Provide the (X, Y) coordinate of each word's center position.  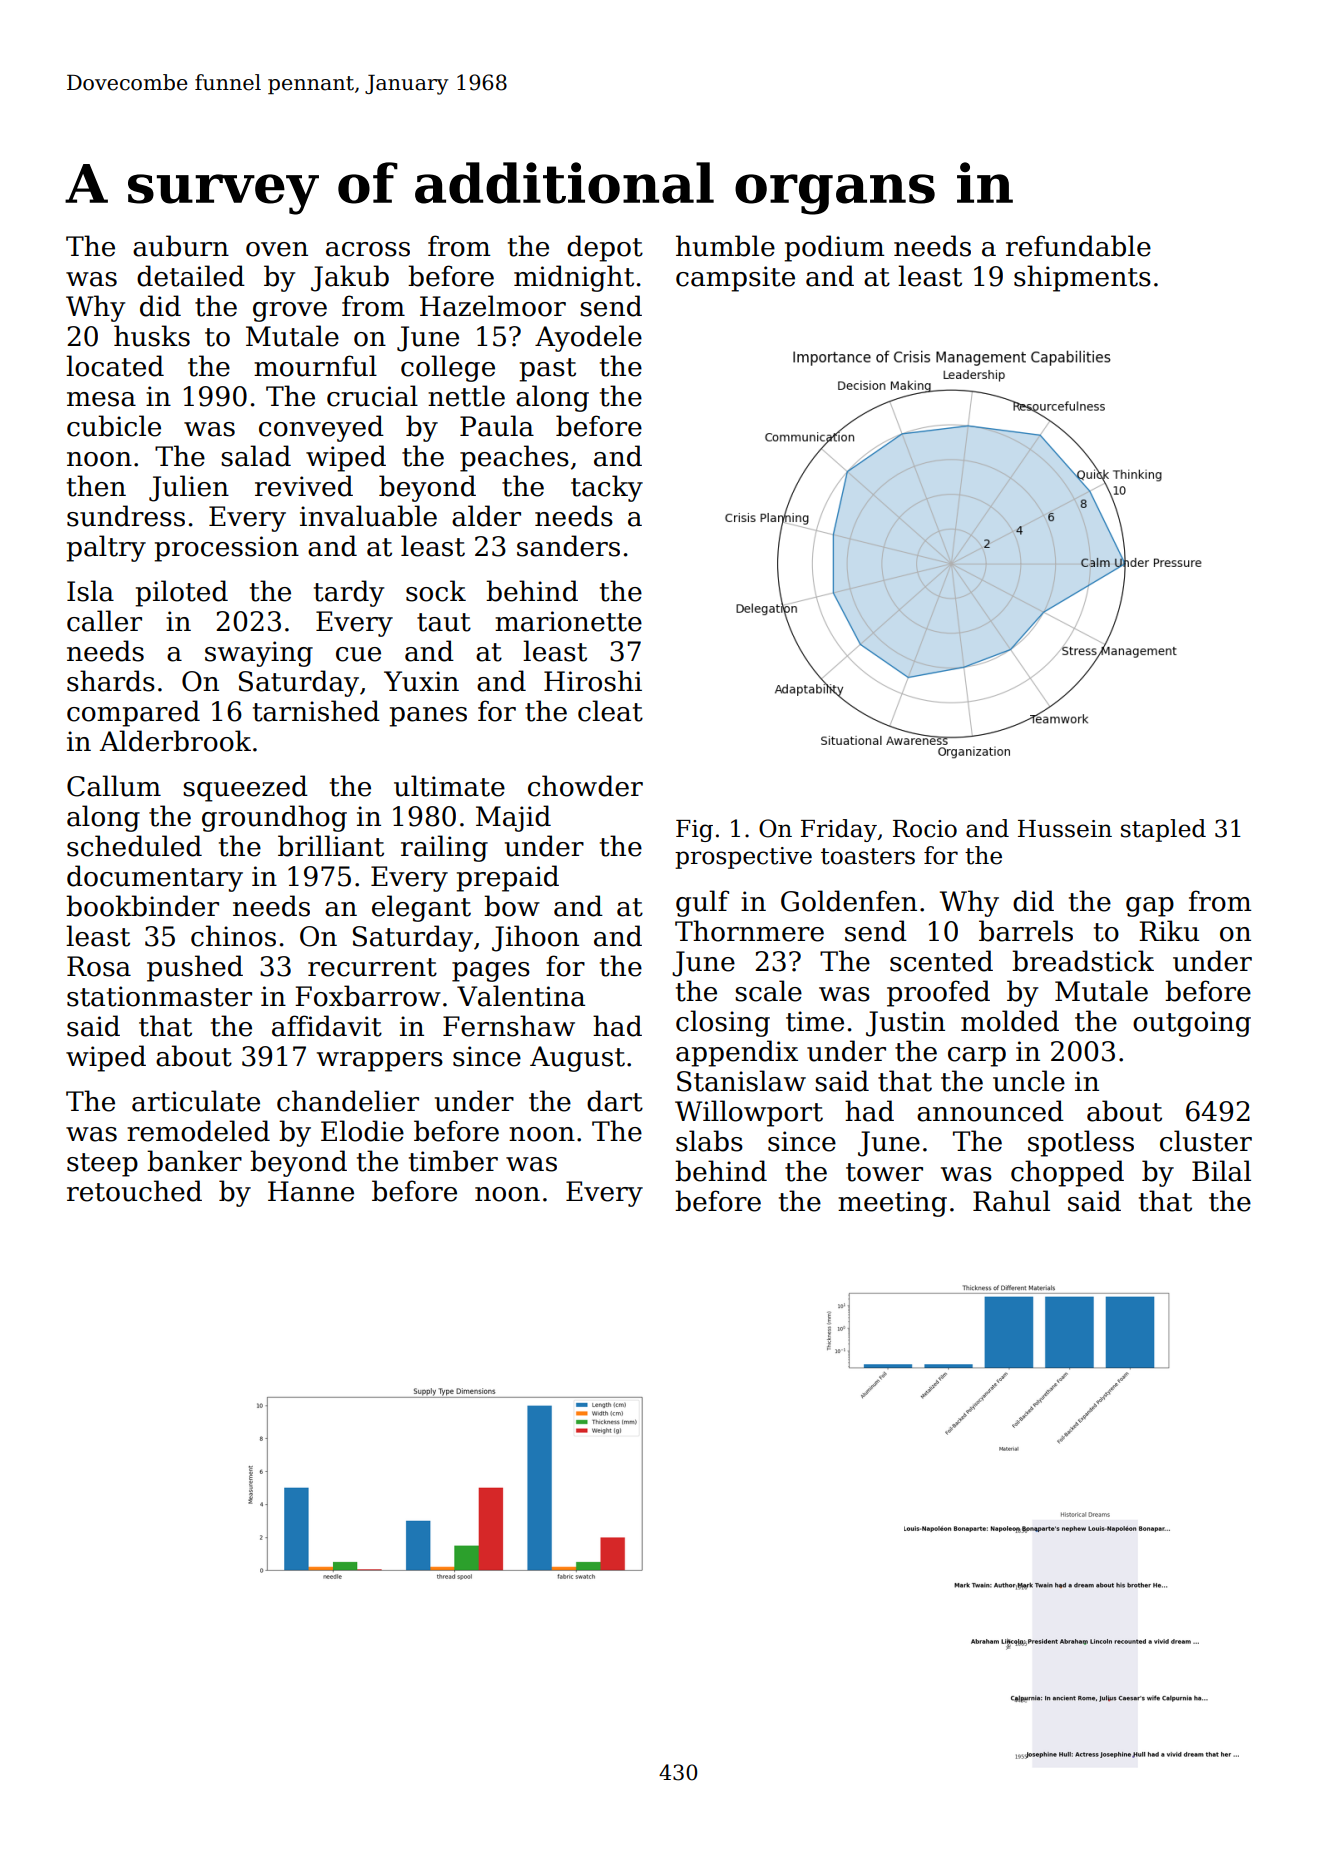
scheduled (134, 846)
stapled (1163, 830)
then (96, 486)
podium (834, 248)
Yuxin (421, 681)
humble (725, 246)
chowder (585, 786)
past (547, 370)
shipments (1082, 278)
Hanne (311, 1191)
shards (111, 681)
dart (615, 1101)
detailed (191, 276)
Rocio (925, 829)
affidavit (327, 1026)
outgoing (1192, 1024)
